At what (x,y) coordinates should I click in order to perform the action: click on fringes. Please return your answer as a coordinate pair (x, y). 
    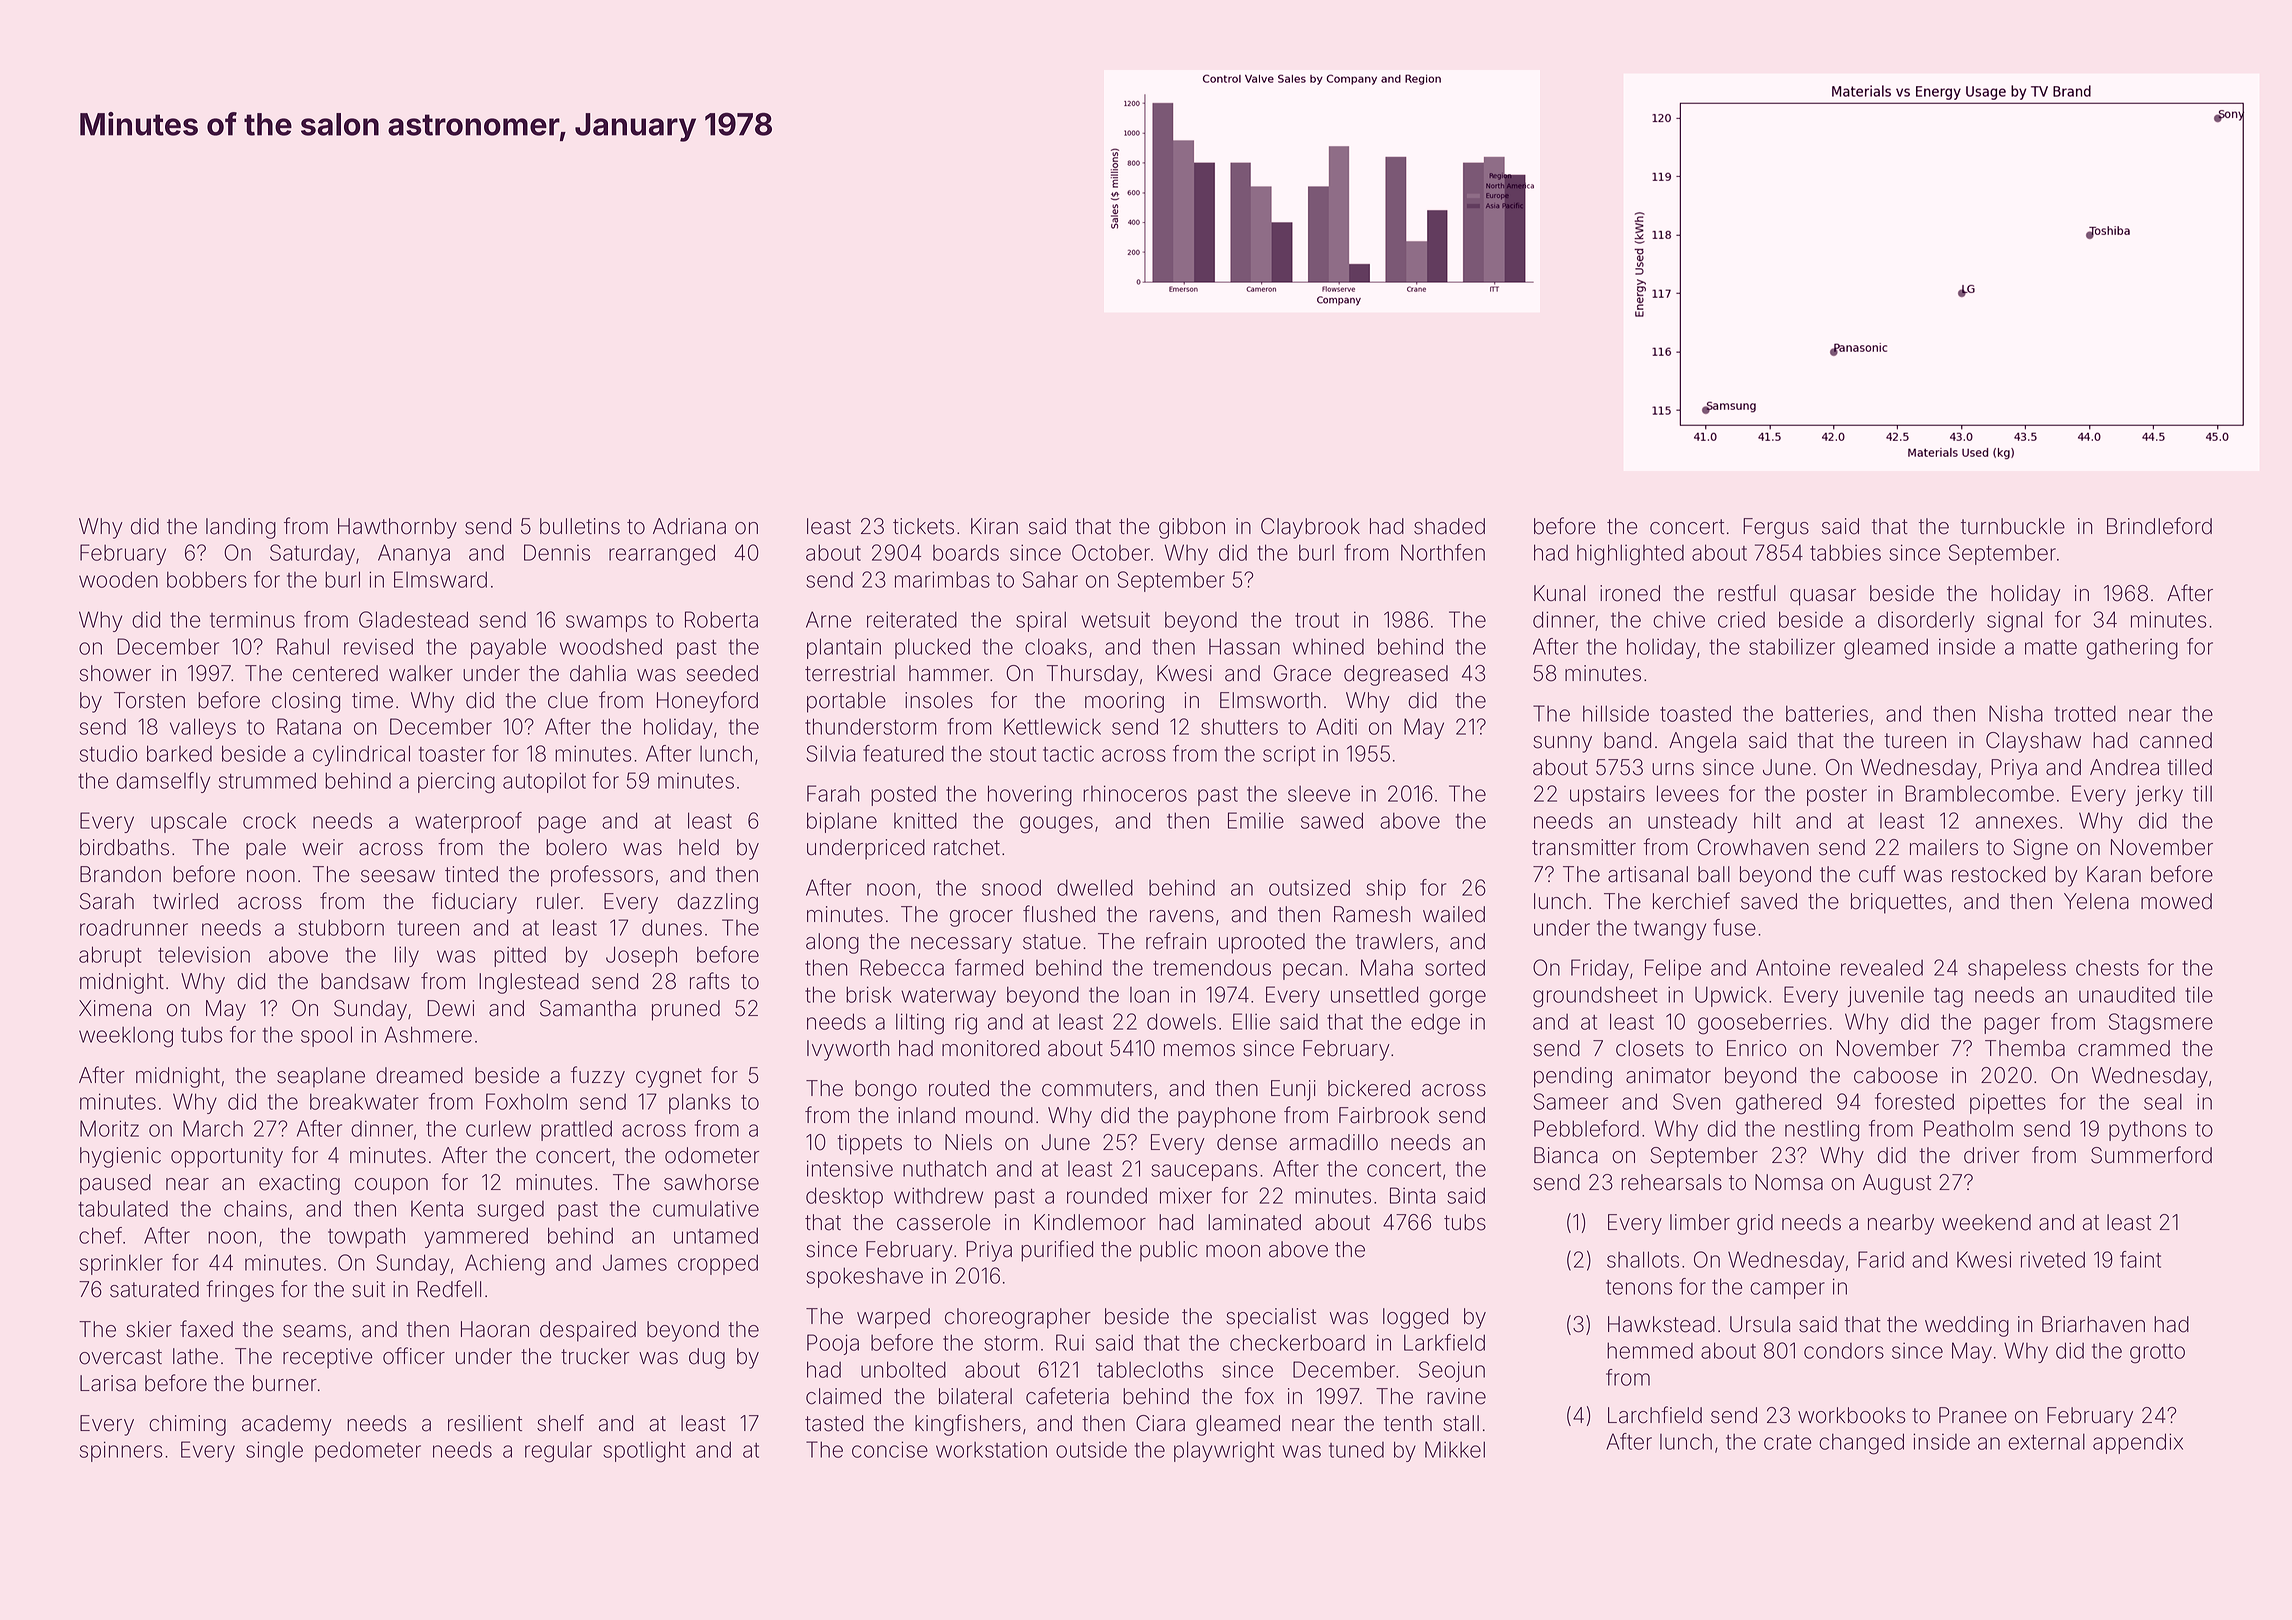
    Looking at the image, I should click on (240, 1291).
